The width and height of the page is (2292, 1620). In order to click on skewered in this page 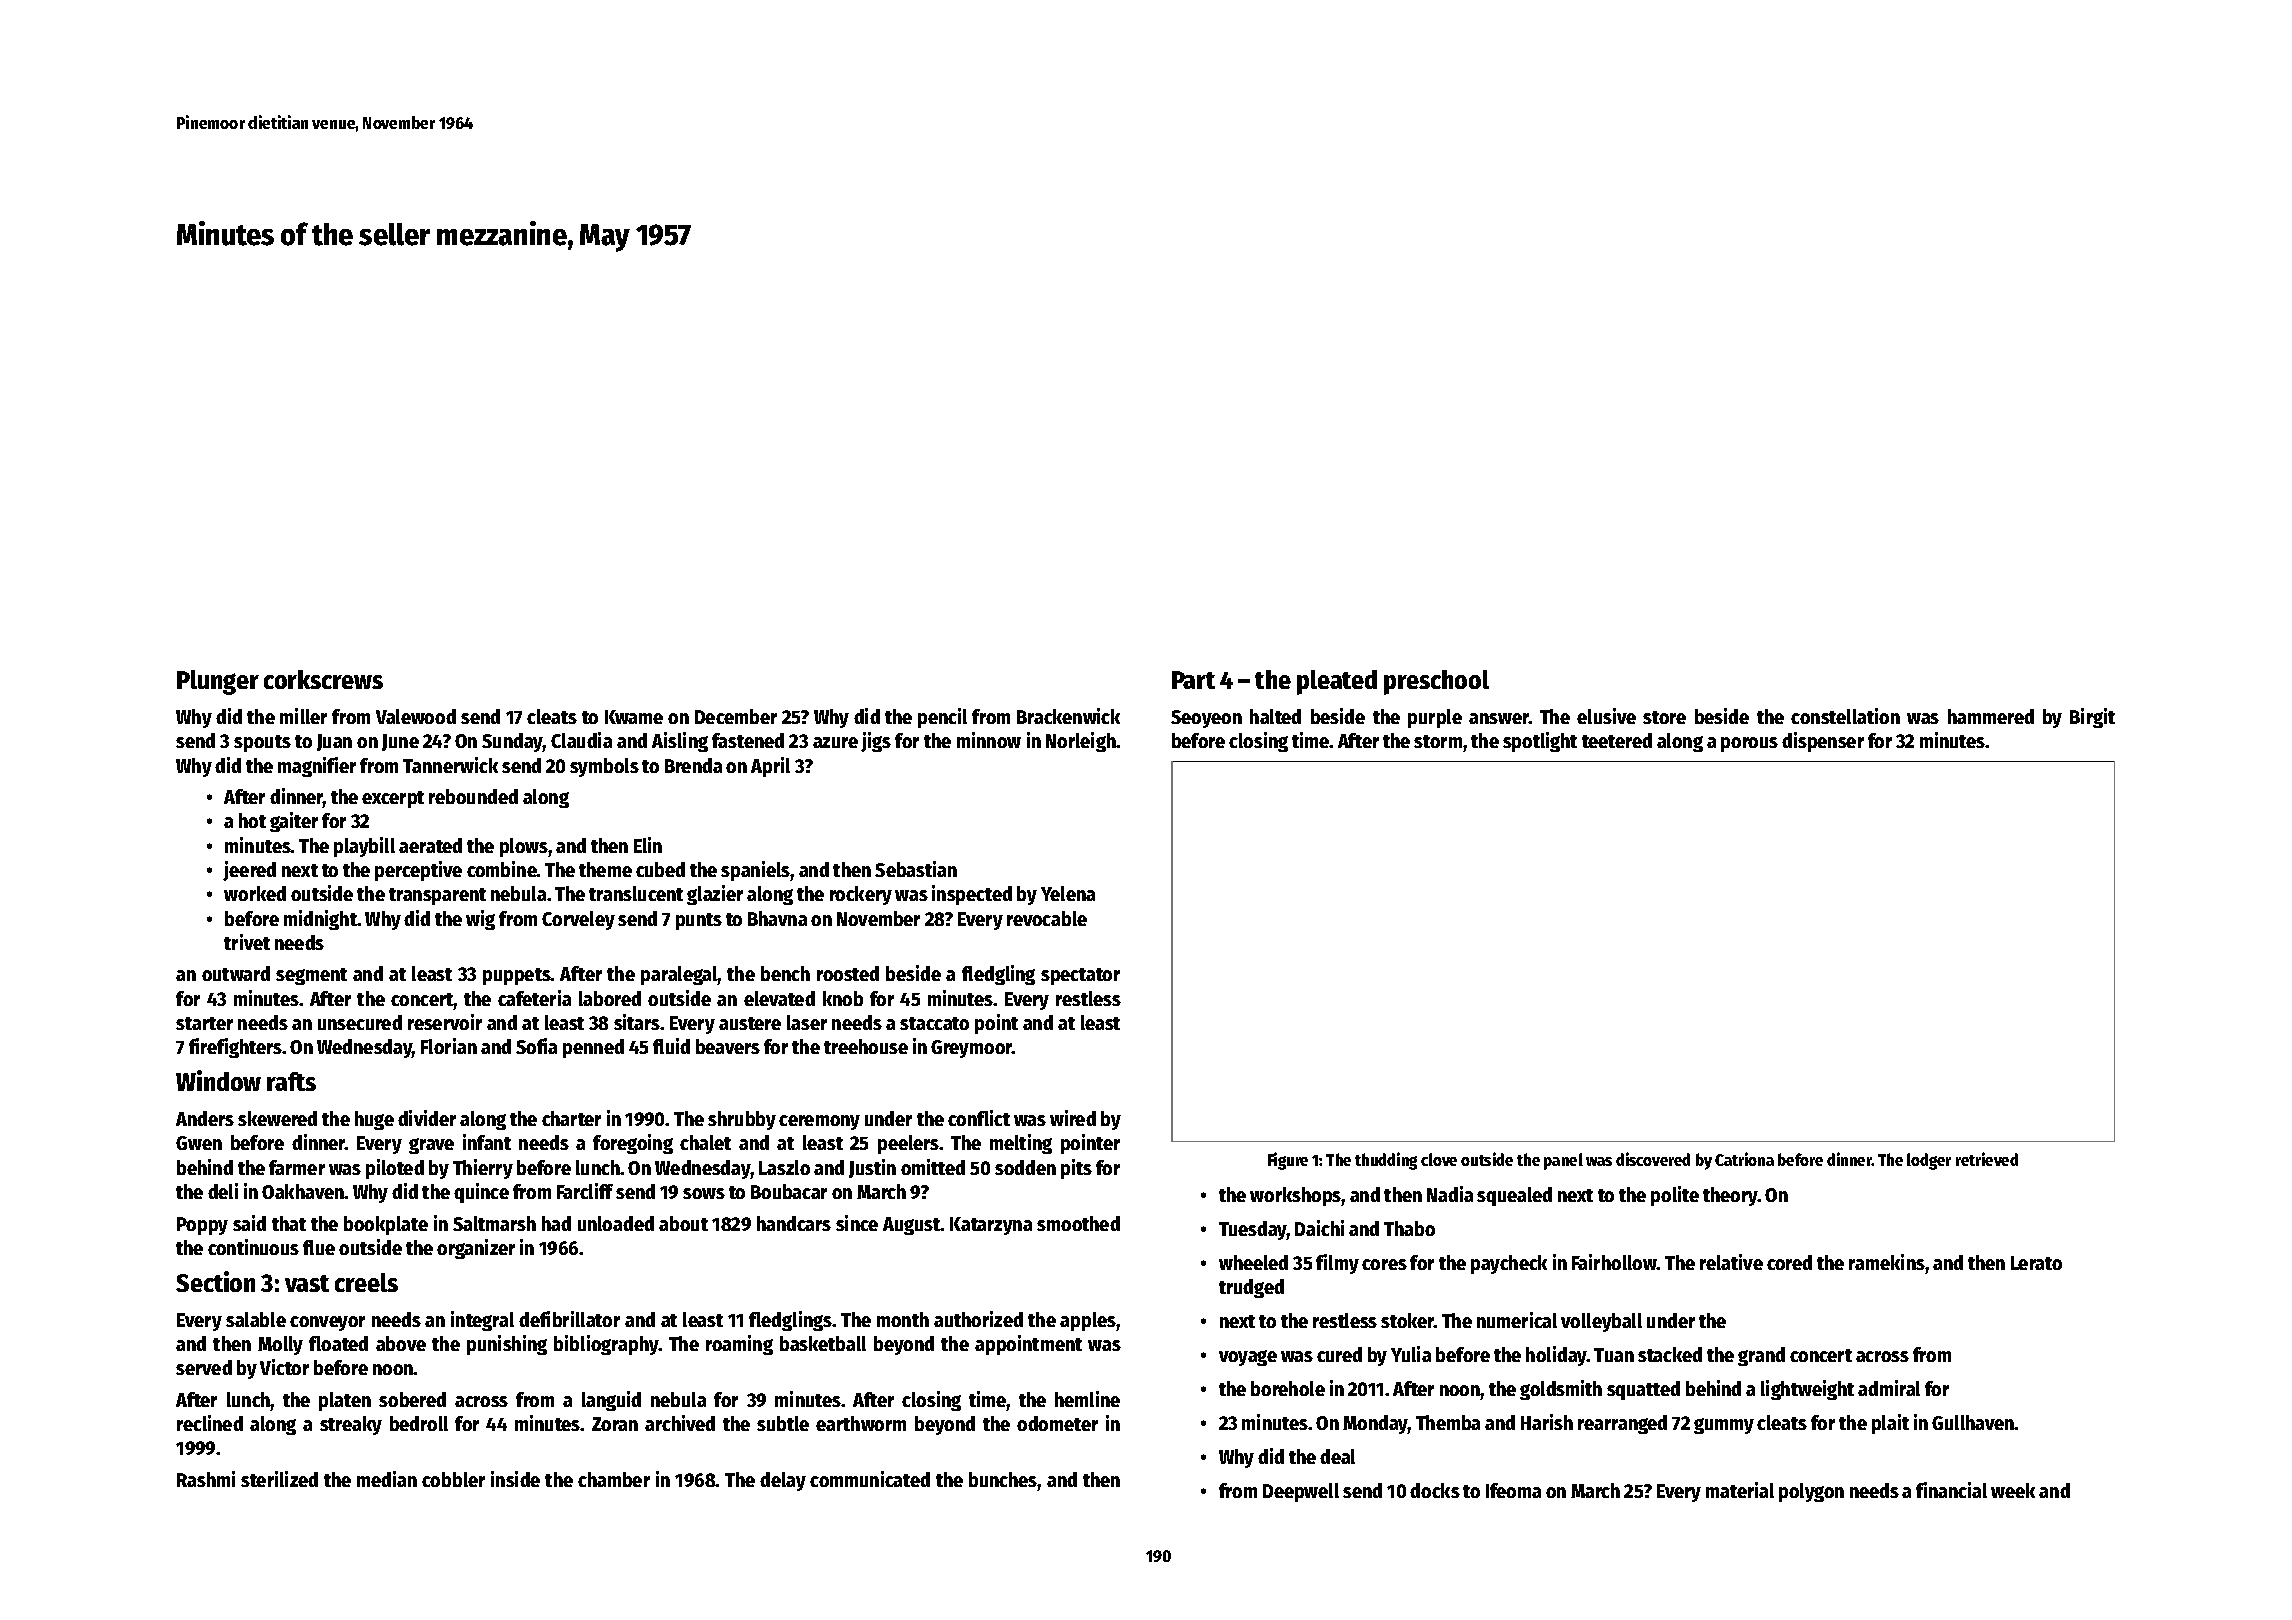, I will do `click(277, 1118)`.
